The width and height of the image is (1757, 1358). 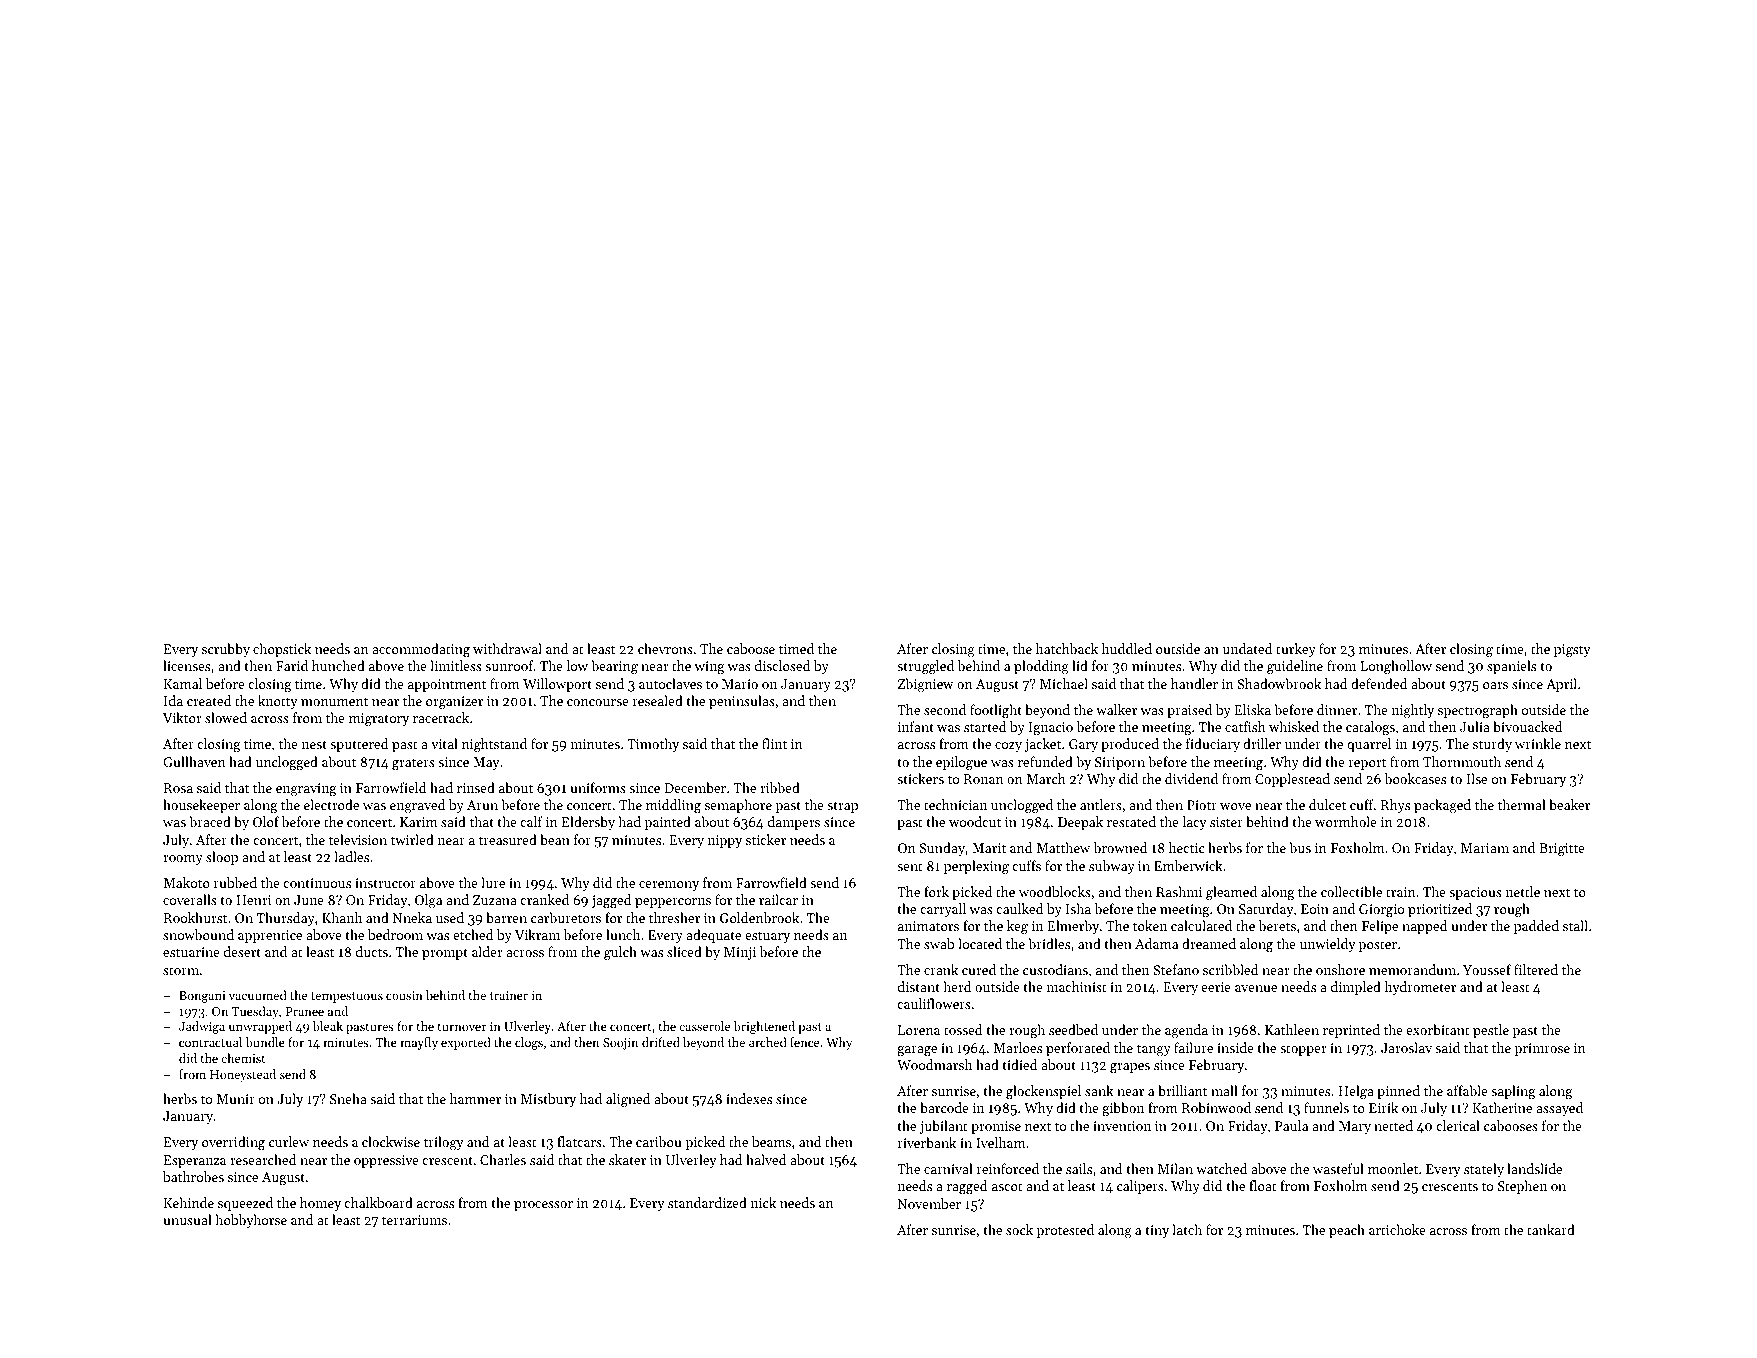 What do you see at coordinates (334, 701) in the image?
I see `monument` at bounding box center [334, 701].
